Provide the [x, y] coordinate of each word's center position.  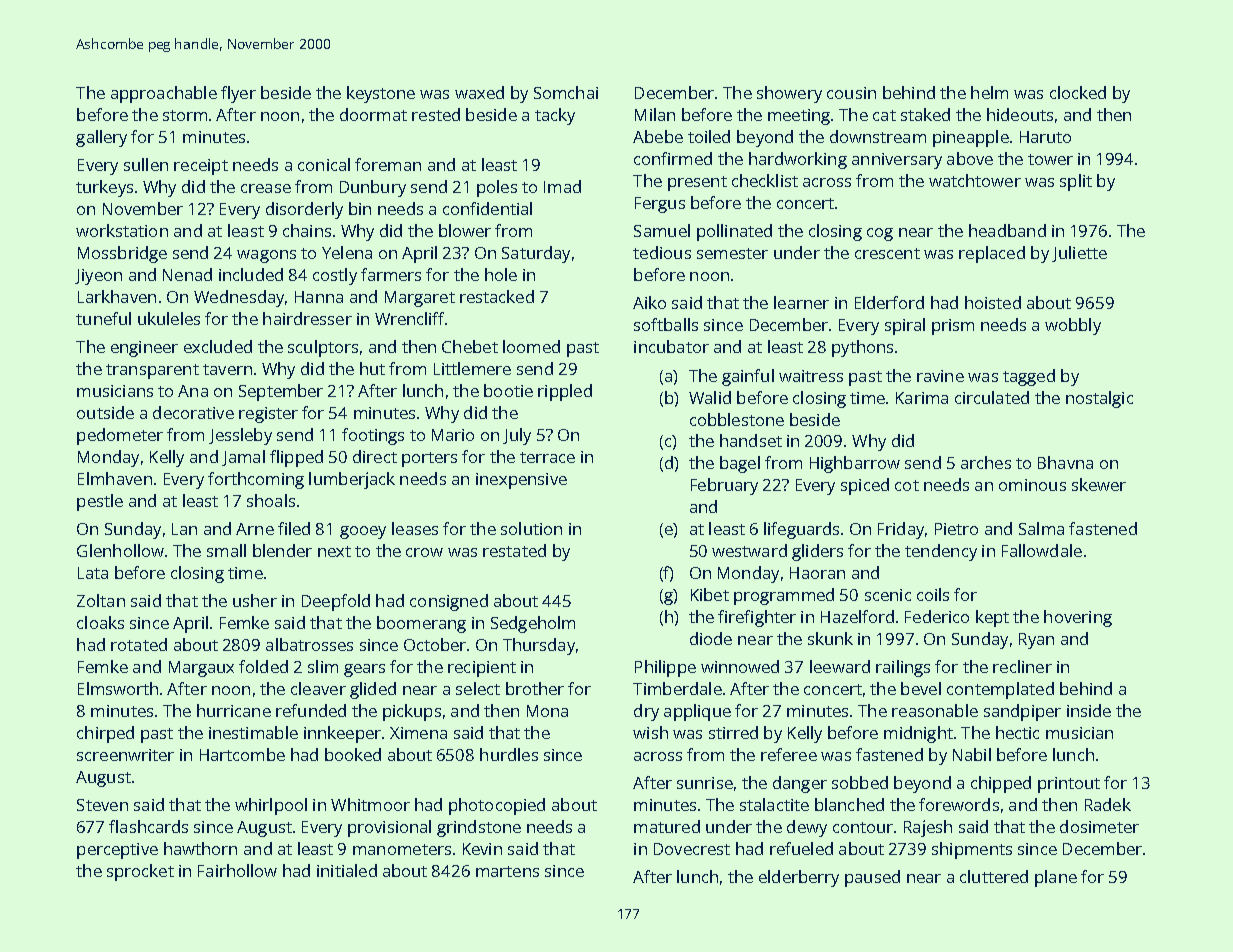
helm [989, 92]
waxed [479, 92]
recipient [482, 669]
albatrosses [309, 644]
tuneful [103, 318]
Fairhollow [237, 870]
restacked [497, 296]
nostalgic [1099, 399]
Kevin [482, 849]
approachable [164, 94]
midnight [918, 734]
